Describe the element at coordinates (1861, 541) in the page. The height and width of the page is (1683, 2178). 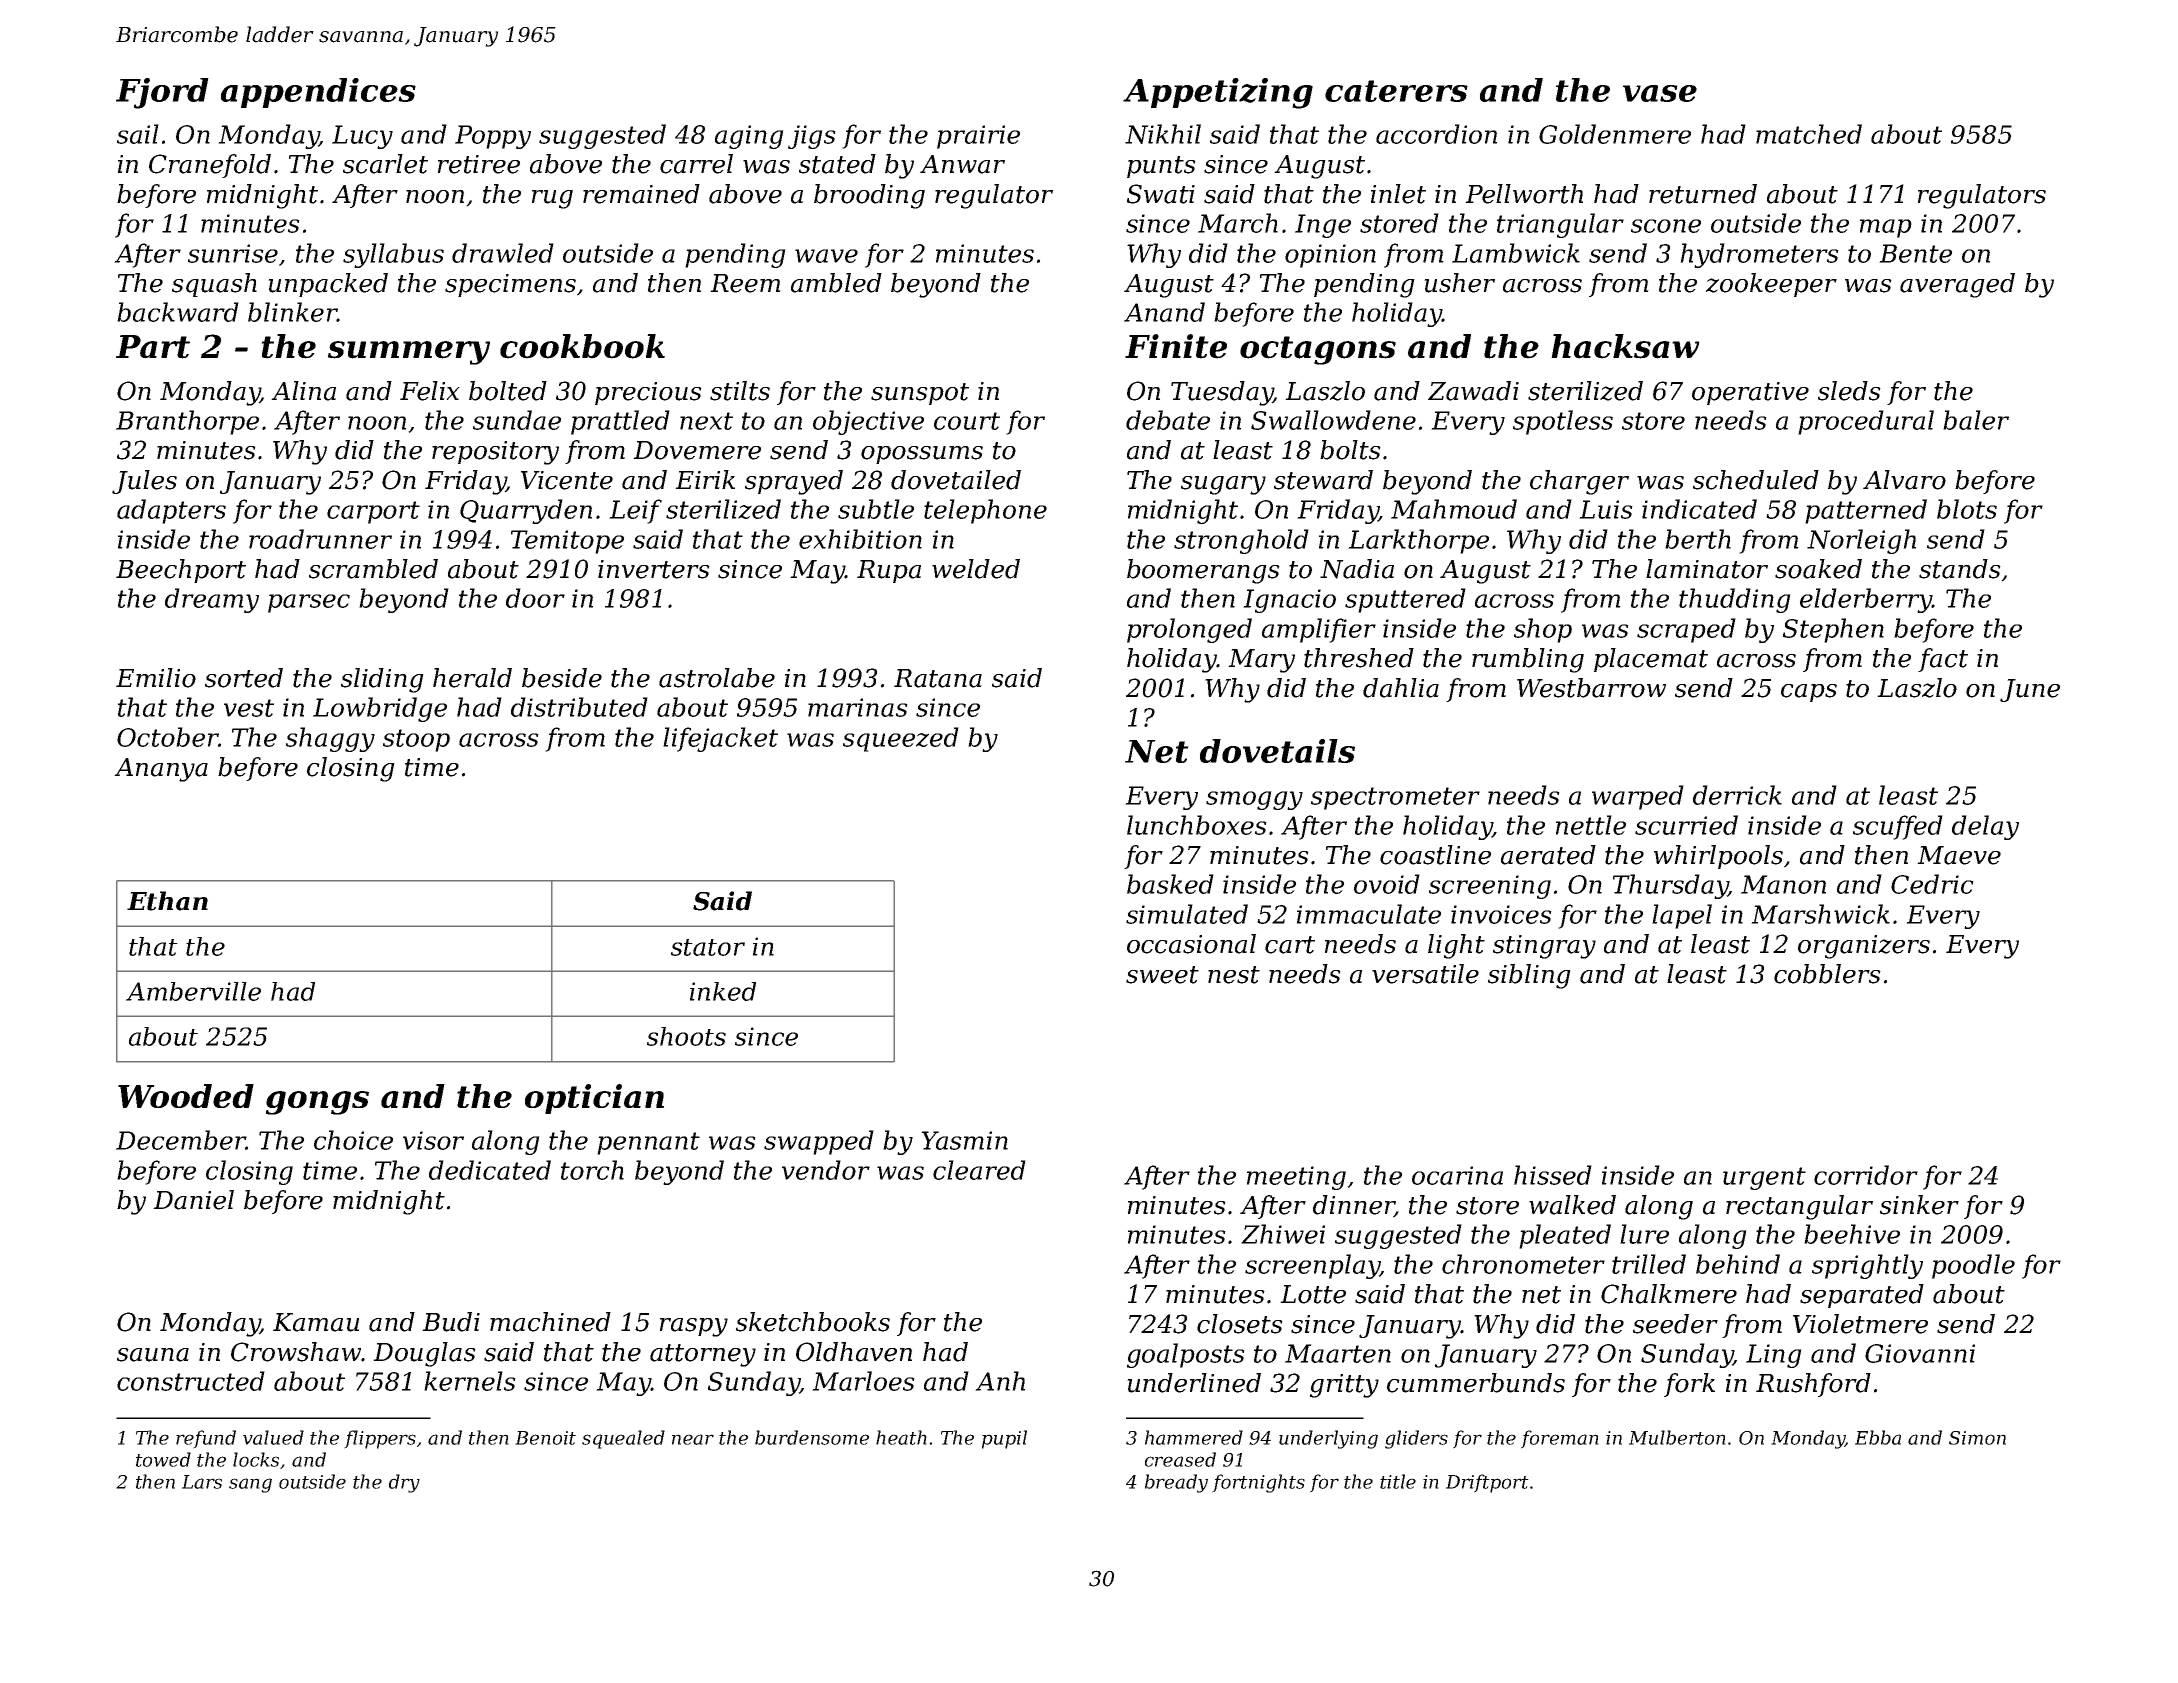
I see `Norleigh` at that location.
